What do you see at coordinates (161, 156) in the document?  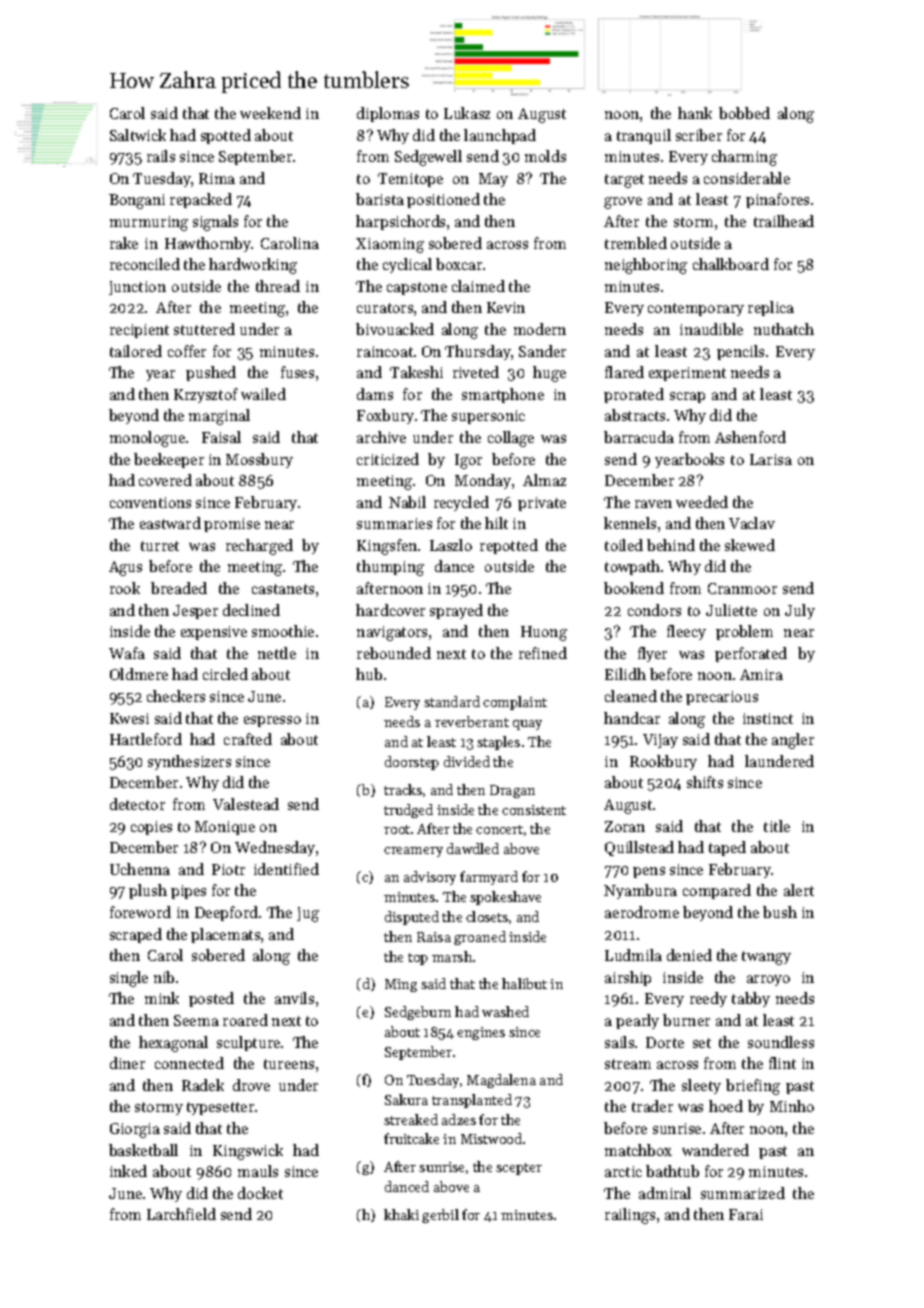 I see `rails` at bounding box center [161, 156].
